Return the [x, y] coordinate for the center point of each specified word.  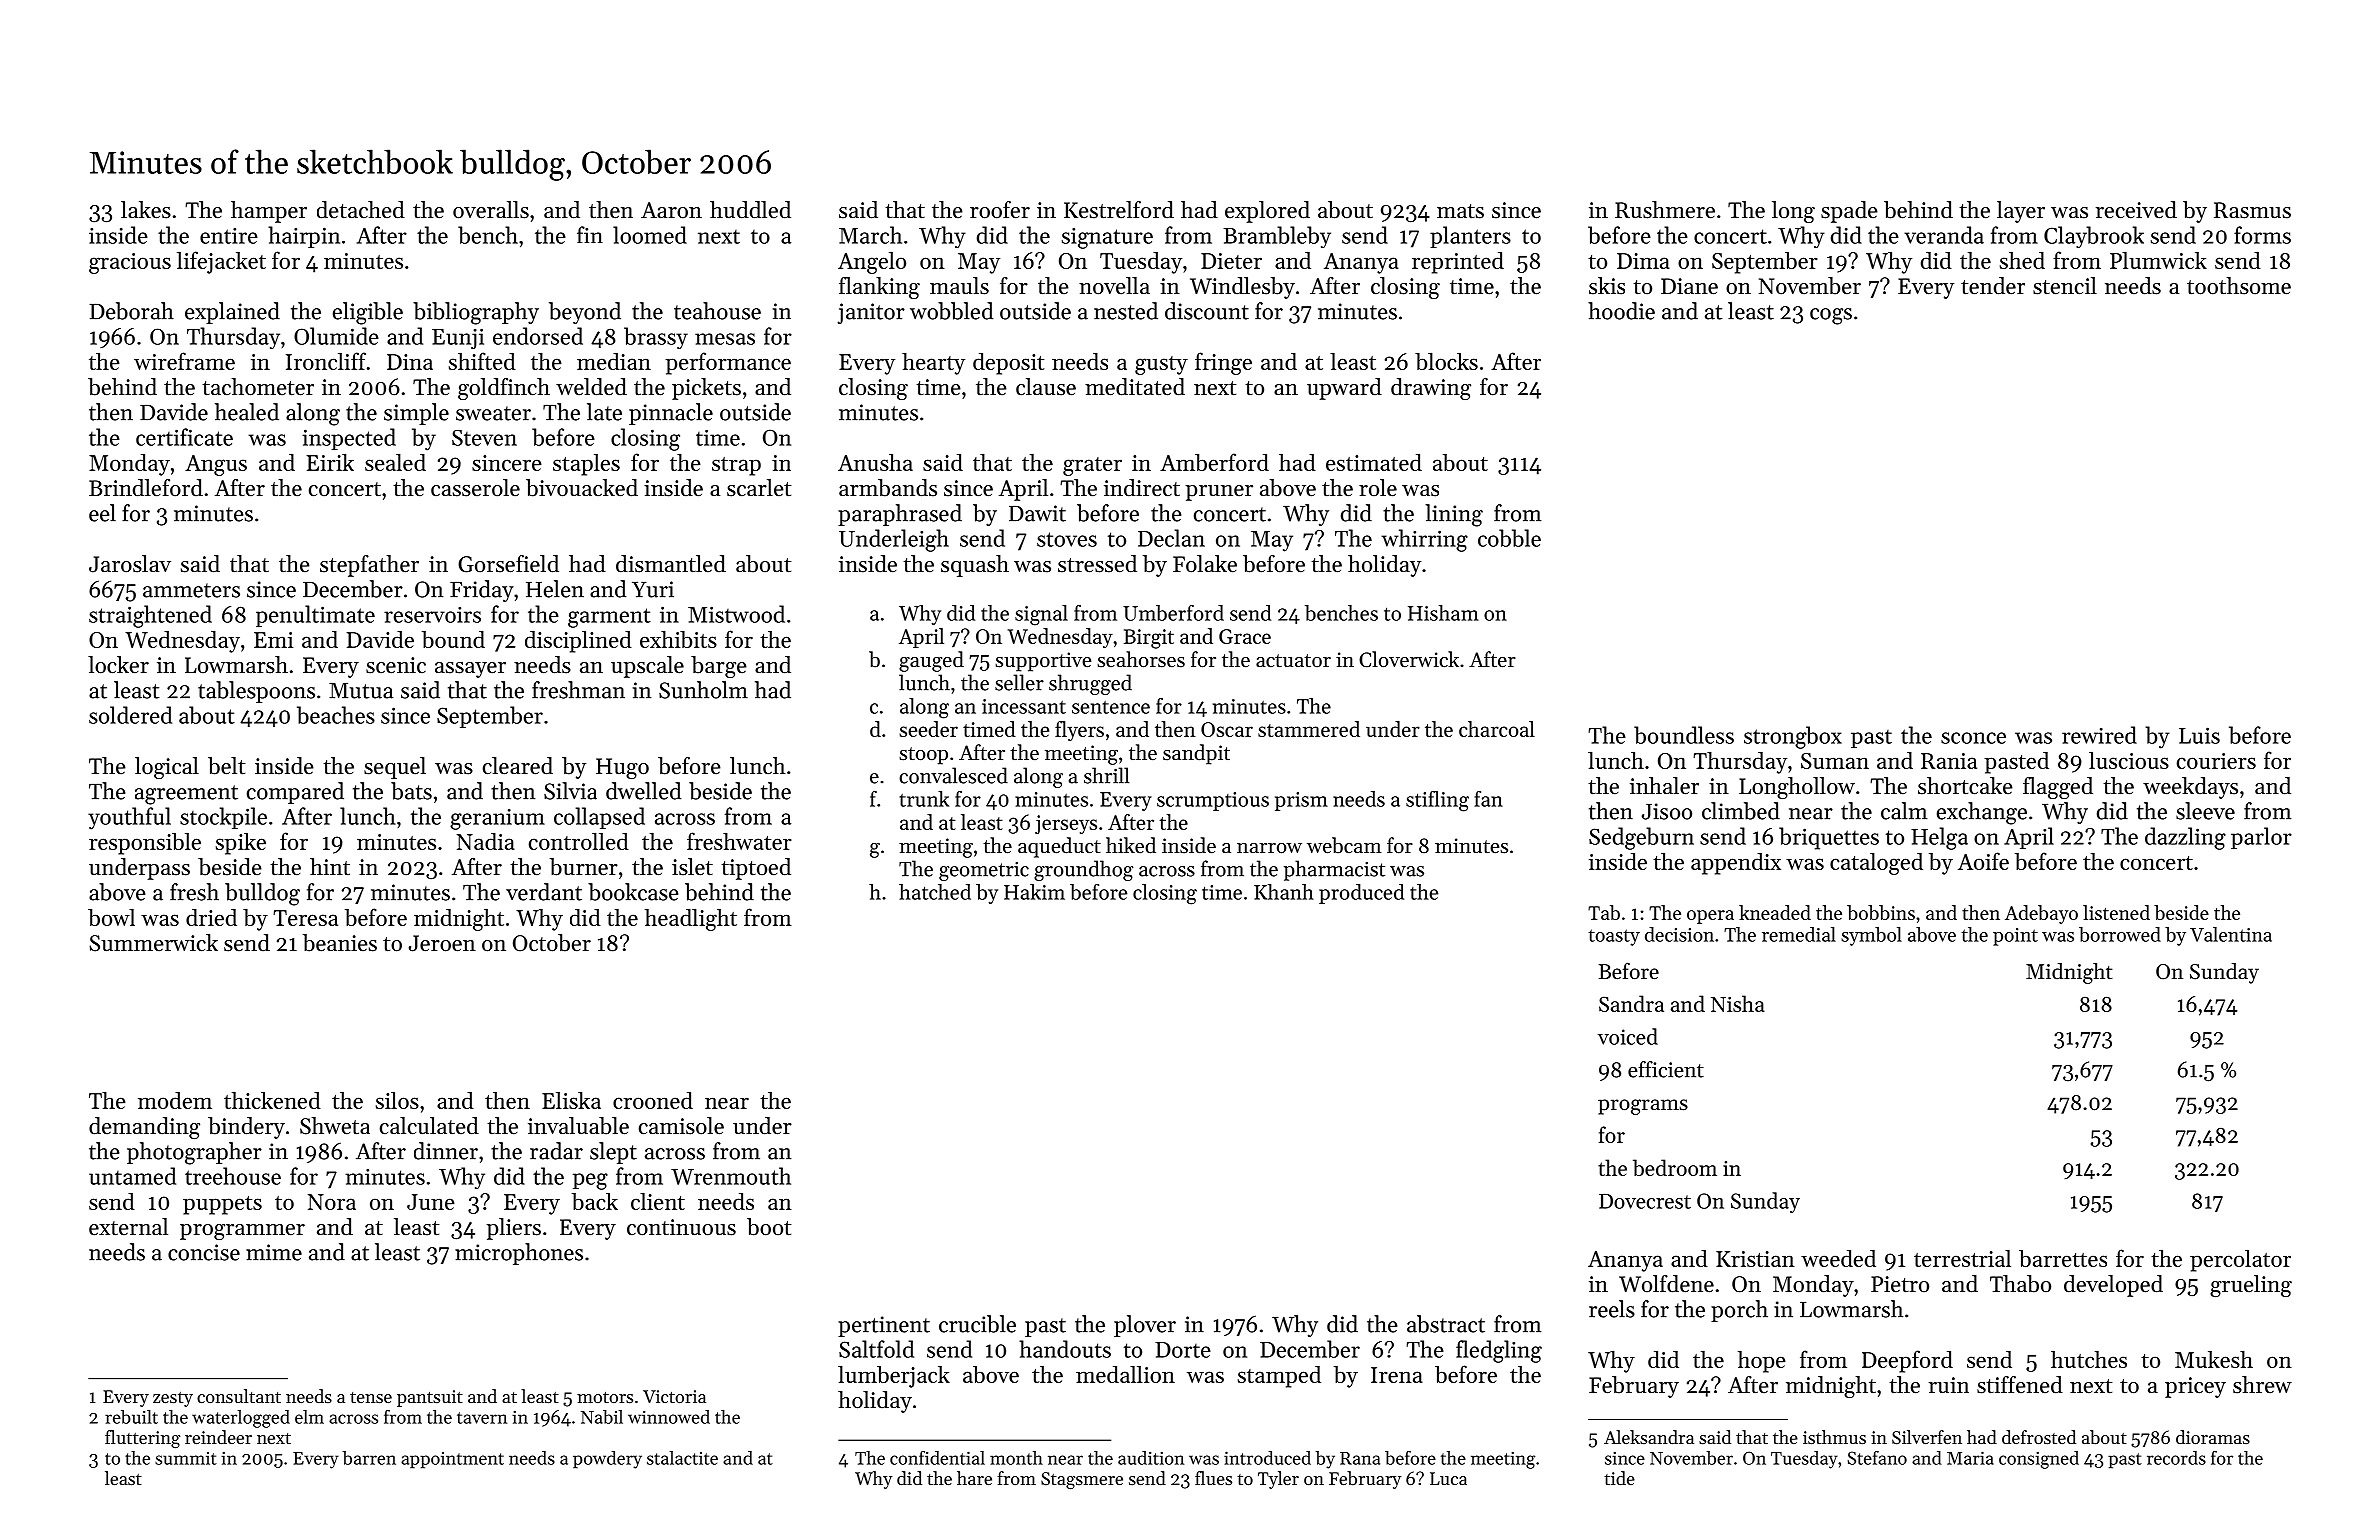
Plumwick [2158, 260]
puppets [222, 1205]
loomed [650, 235]
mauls [959, 286]
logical [167, 768]
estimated [1374, 462]
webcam [1344, 845]
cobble [1509, 538]
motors [605, 1397]
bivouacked [582, 488]
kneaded [1775, 912]
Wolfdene [1666, 1284]
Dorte [1183, 1350]
